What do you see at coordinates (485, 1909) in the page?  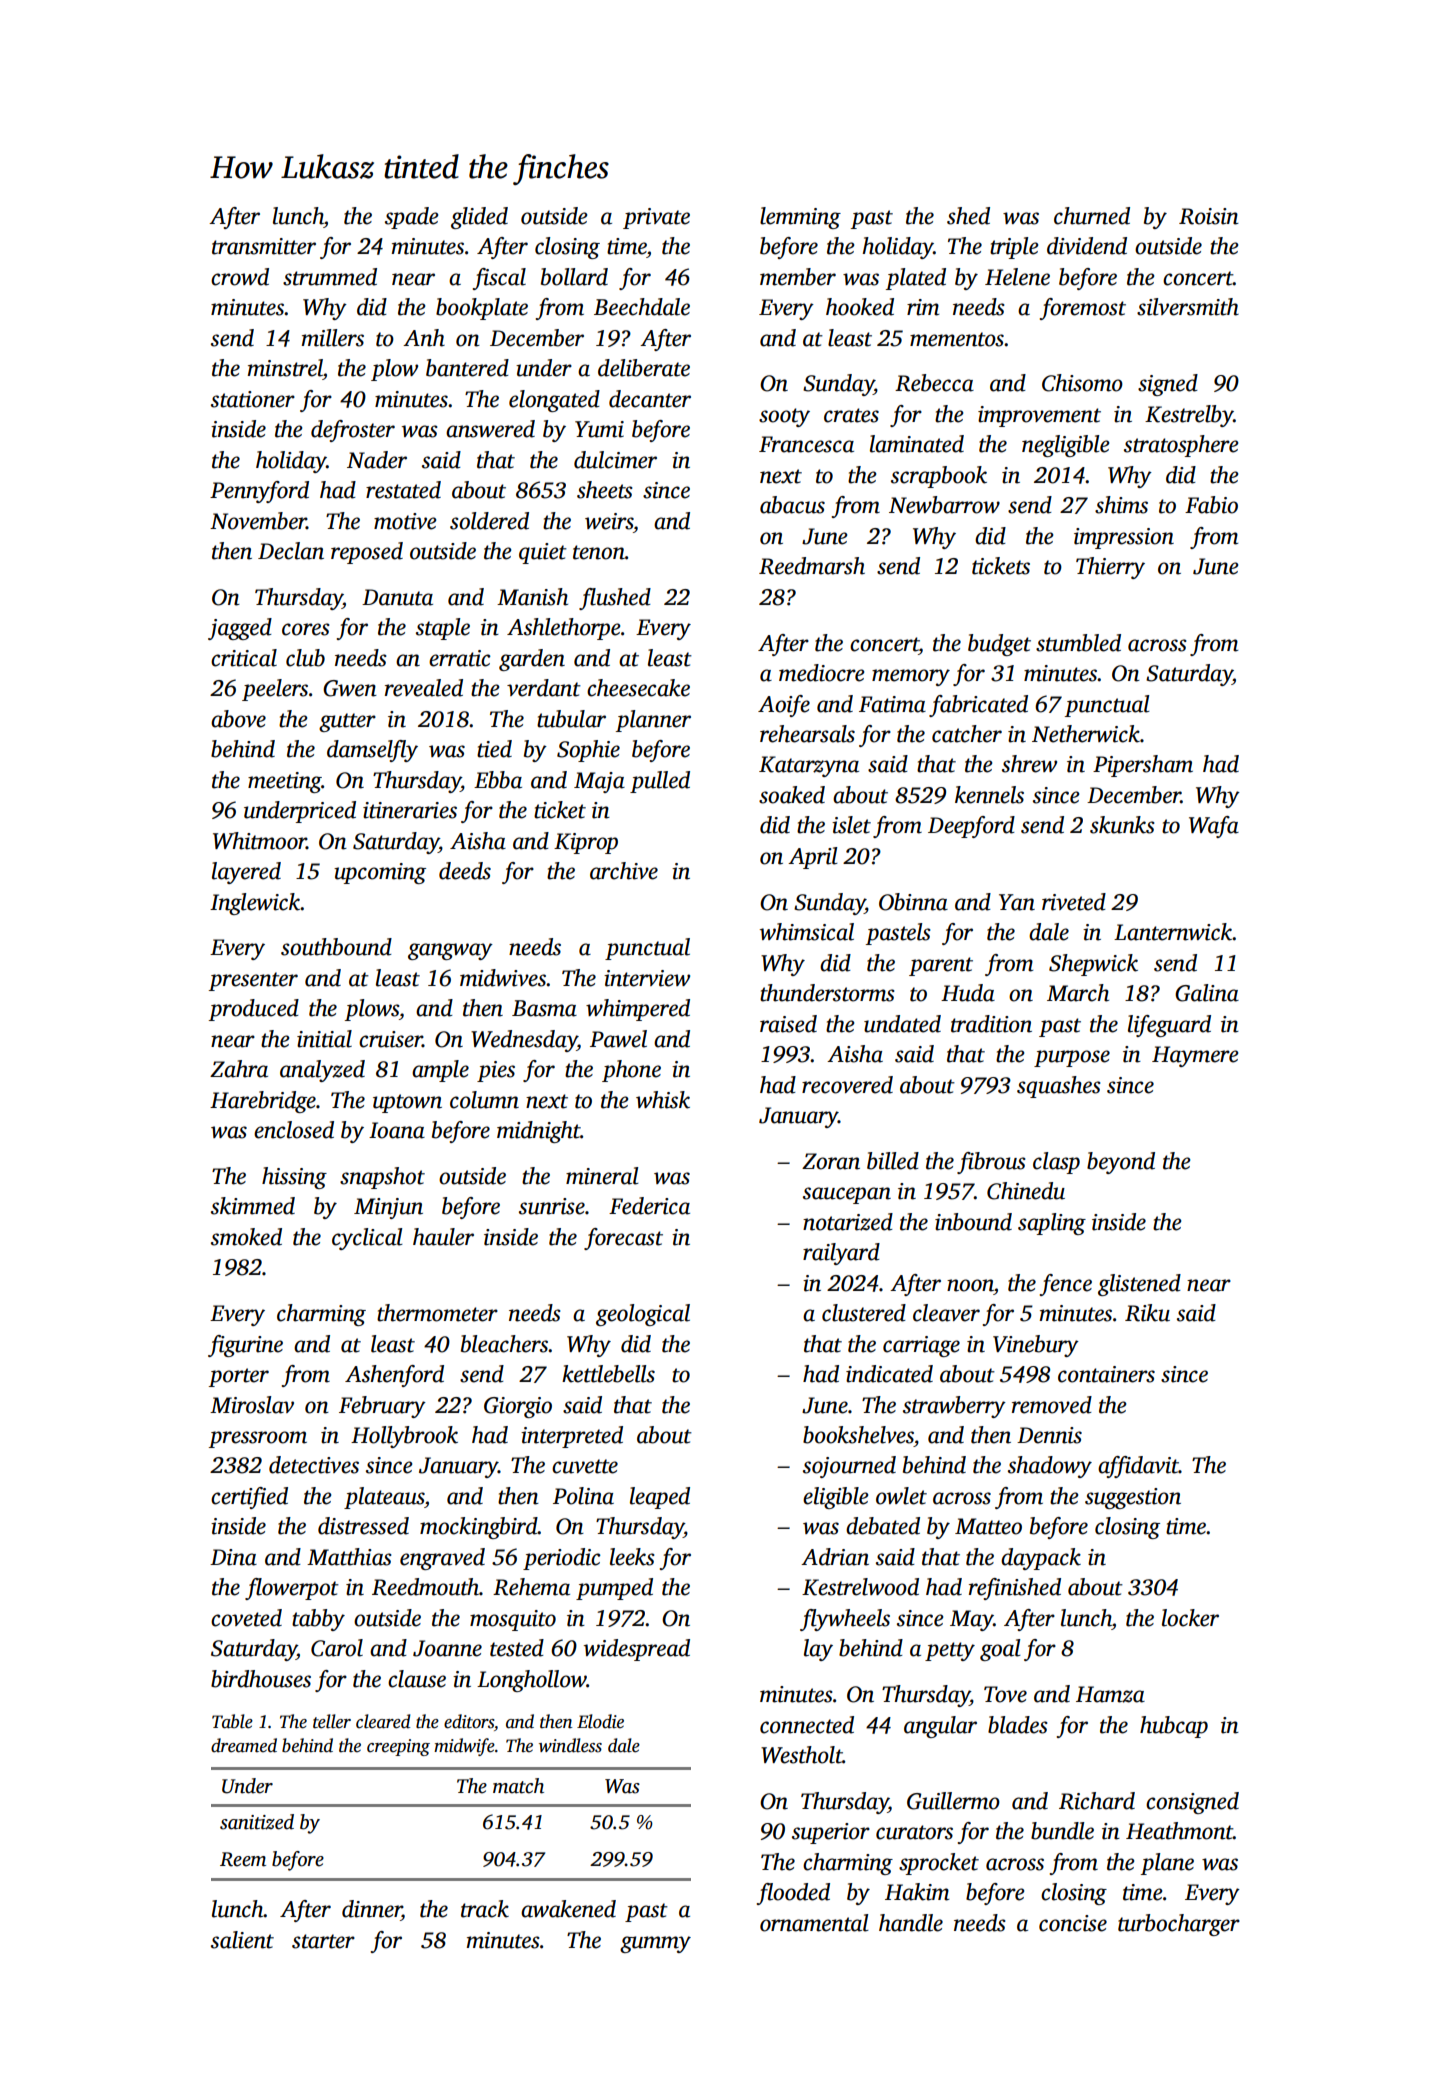 I see `track` at bounding box center [485, 1909].
